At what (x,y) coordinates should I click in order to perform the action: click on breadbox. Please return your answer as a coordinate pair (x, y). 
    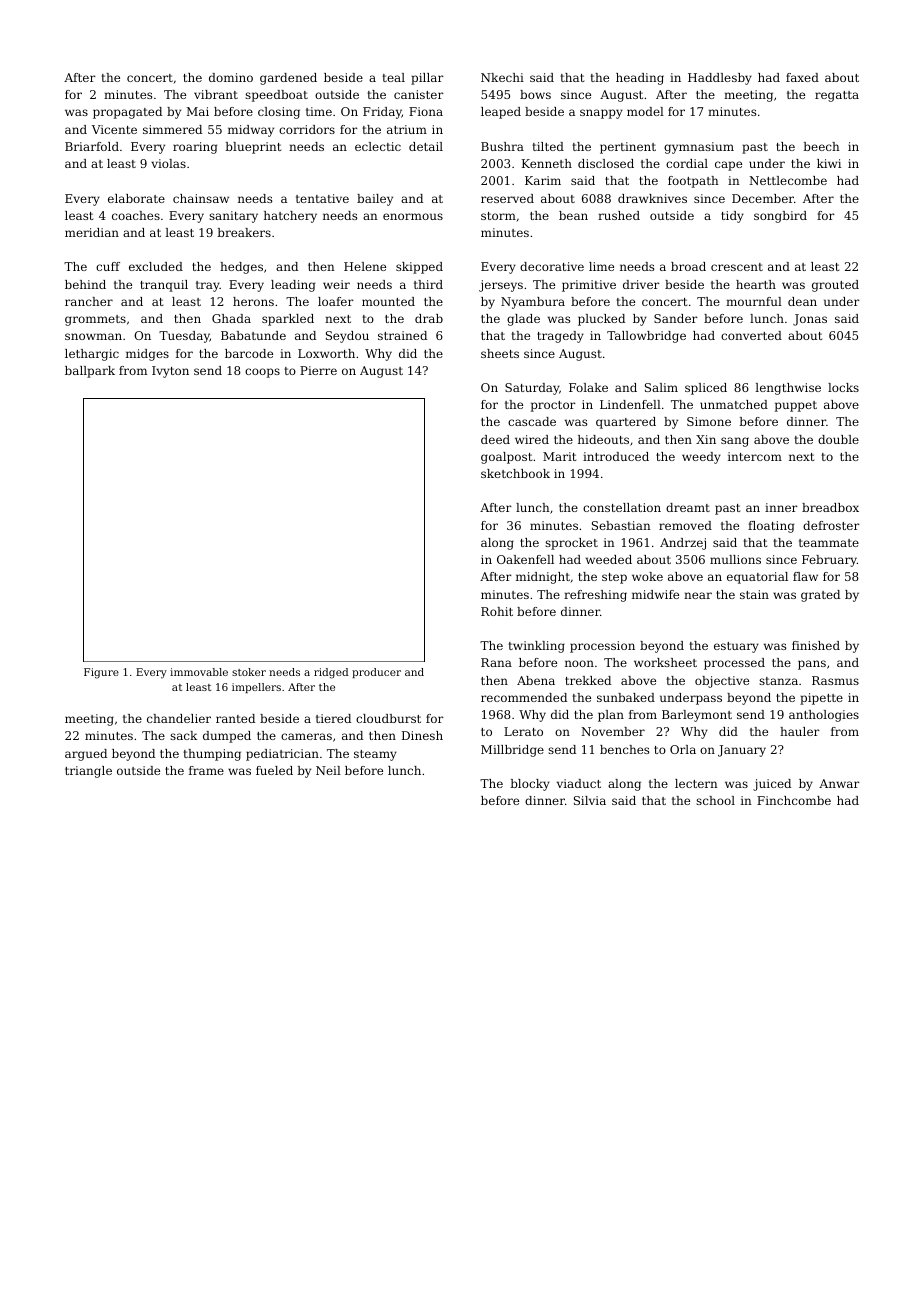
    Looking at the image, I should click on (830, 507).
